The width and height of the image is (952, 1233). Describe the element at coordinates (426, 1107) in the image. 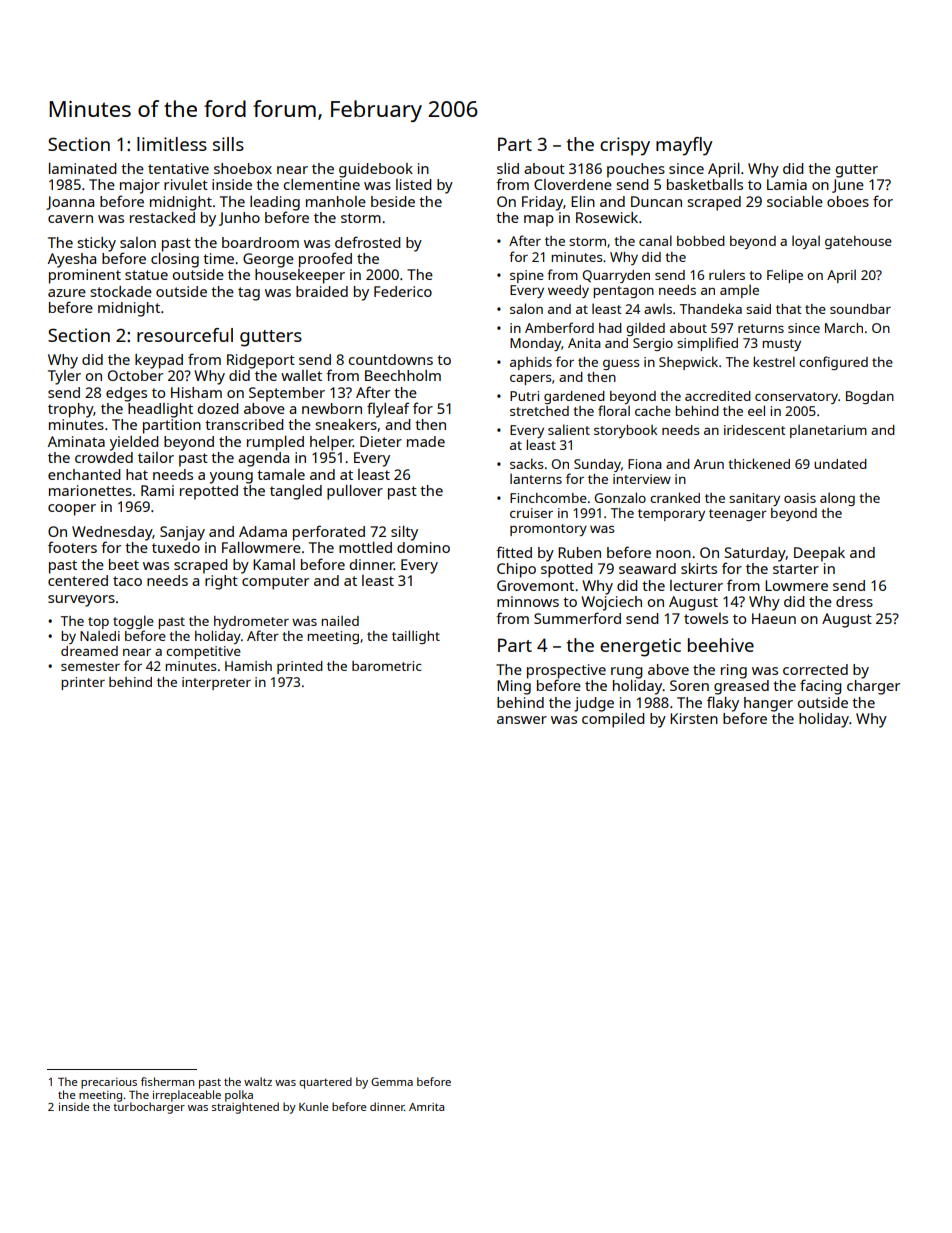

I see `Amrita` at that location.
